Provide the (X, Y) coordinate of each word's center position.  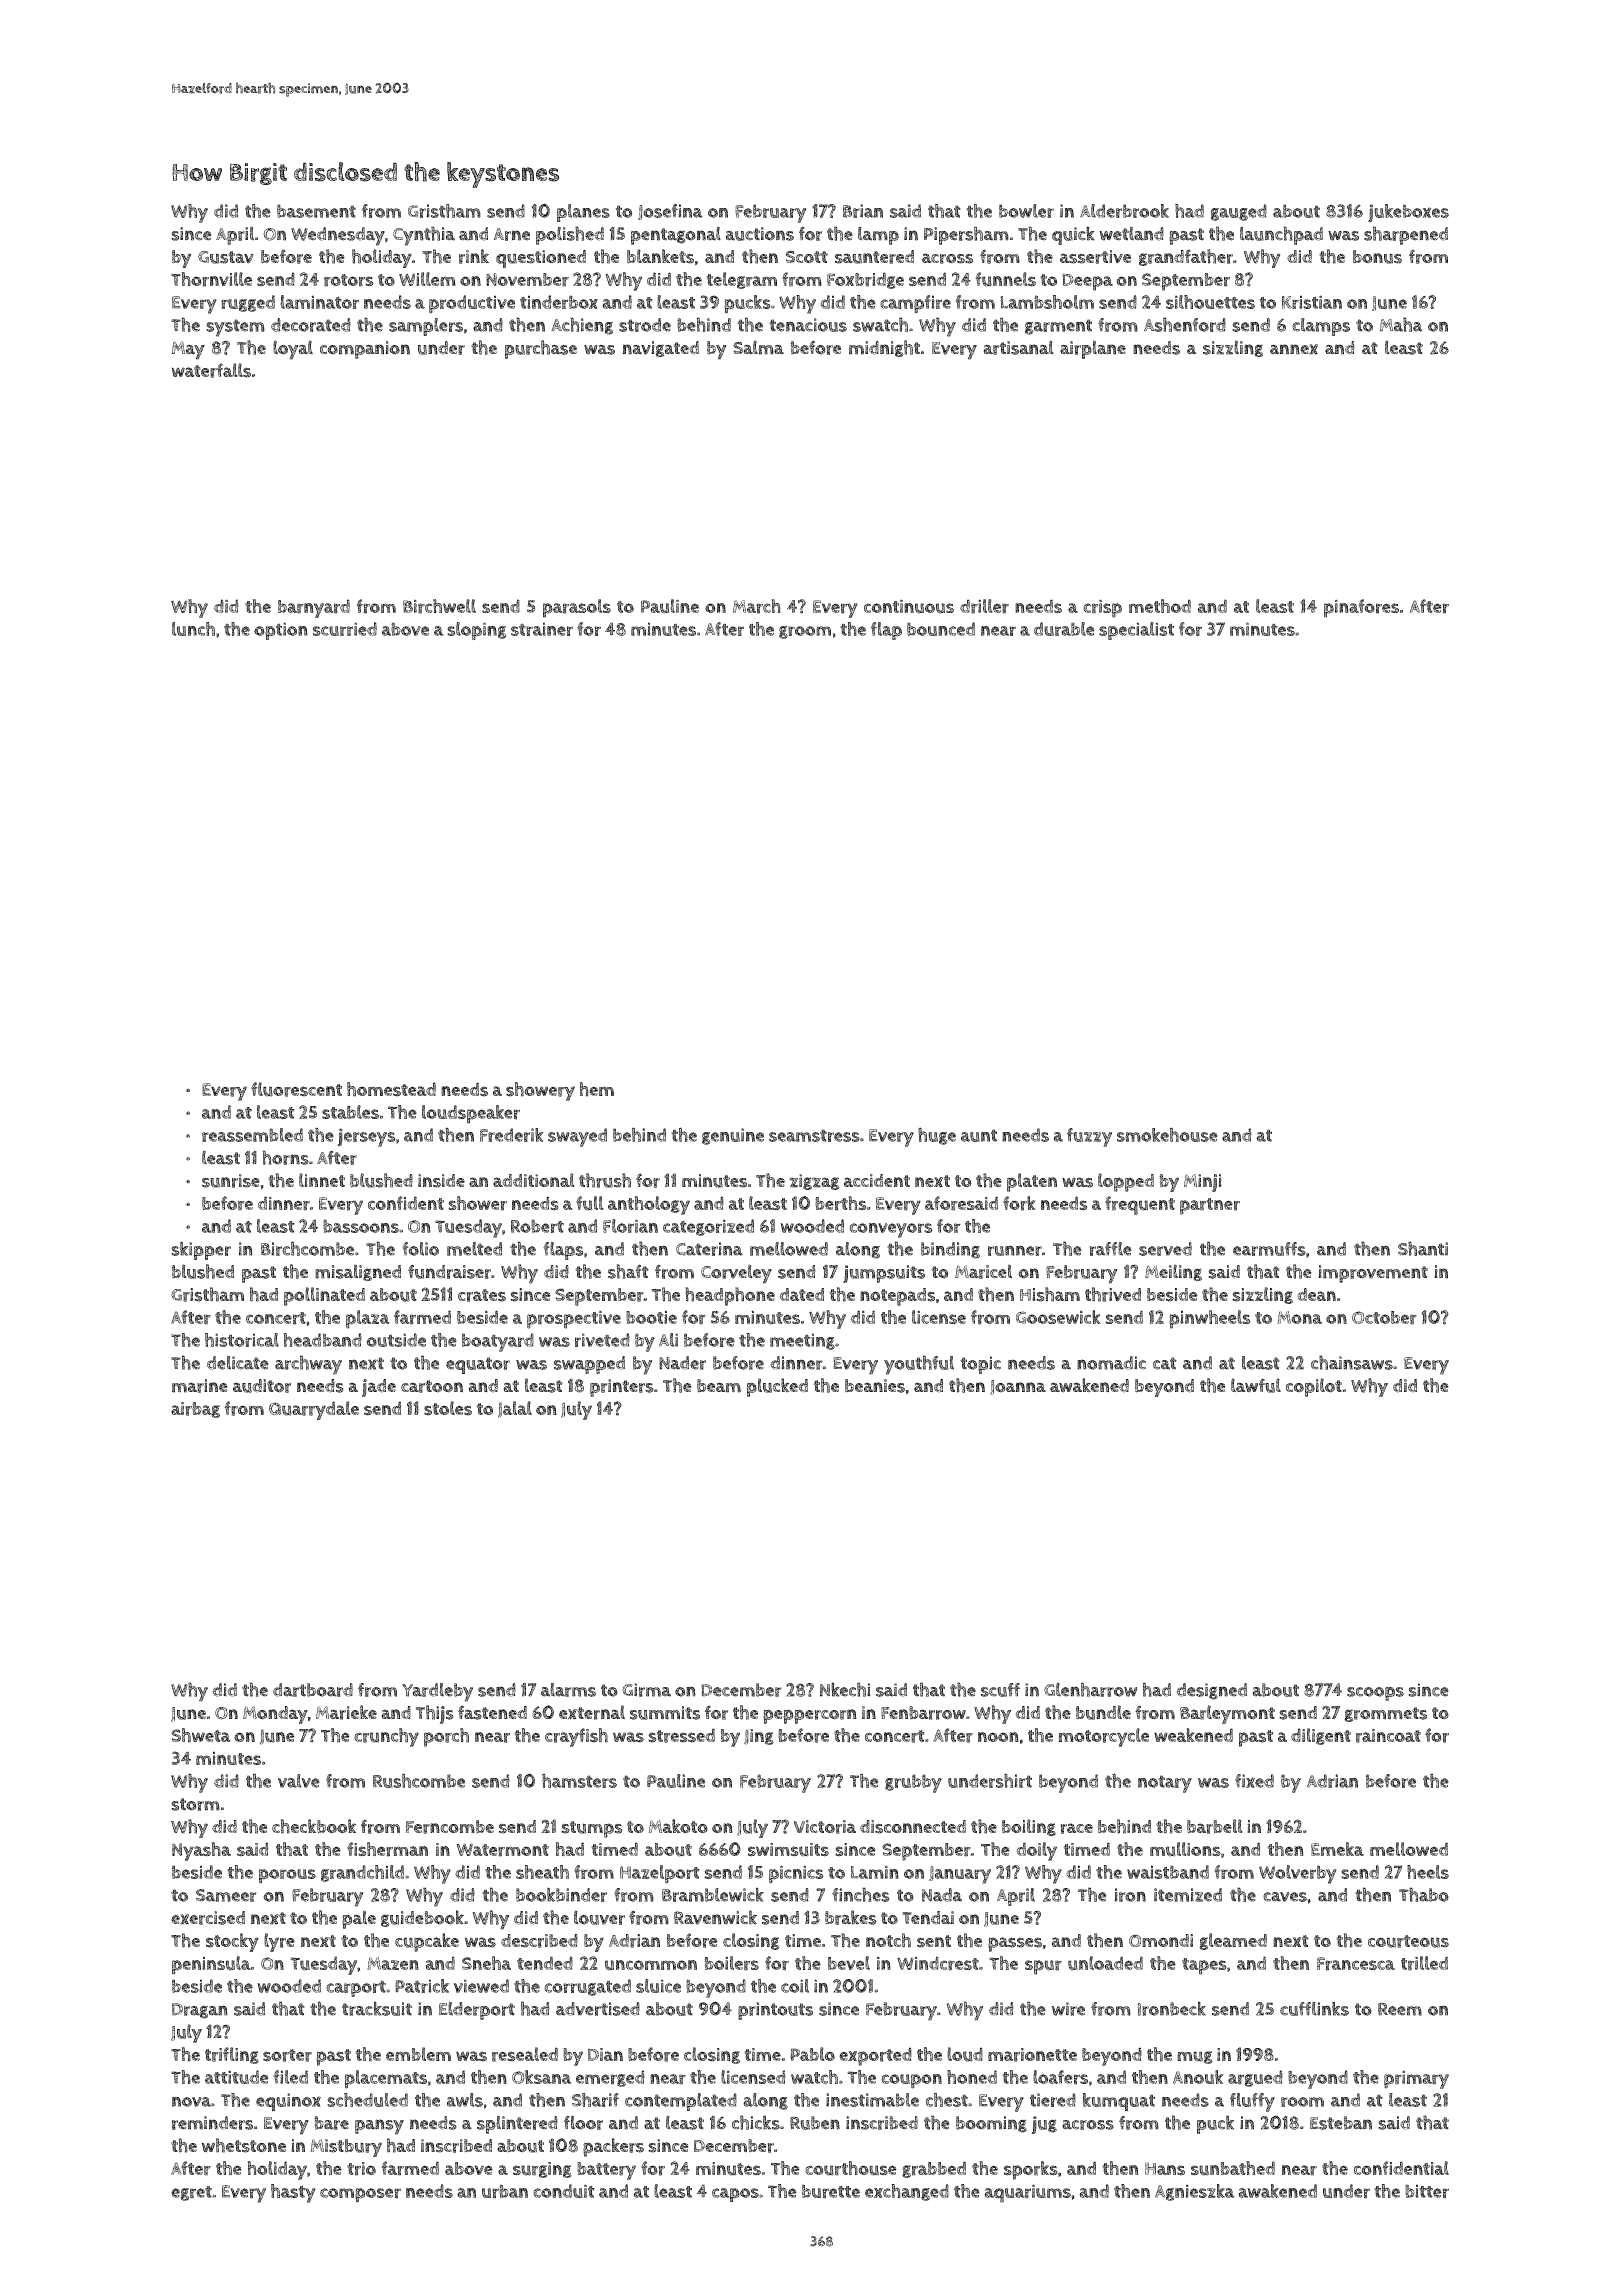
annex (1294, 349)
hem (597, 1089)
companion (365, 350)
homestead (391, 1089)
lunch (193, 629)
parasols (577, 608)
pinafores (1361, 608)
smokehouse (1167, 1134)
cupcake (427, 1942)
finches (860, 1894)
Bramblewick (713, 1894)
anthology (649, 1205)
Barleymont (1227, 1714)
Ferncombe (450, 1827)
